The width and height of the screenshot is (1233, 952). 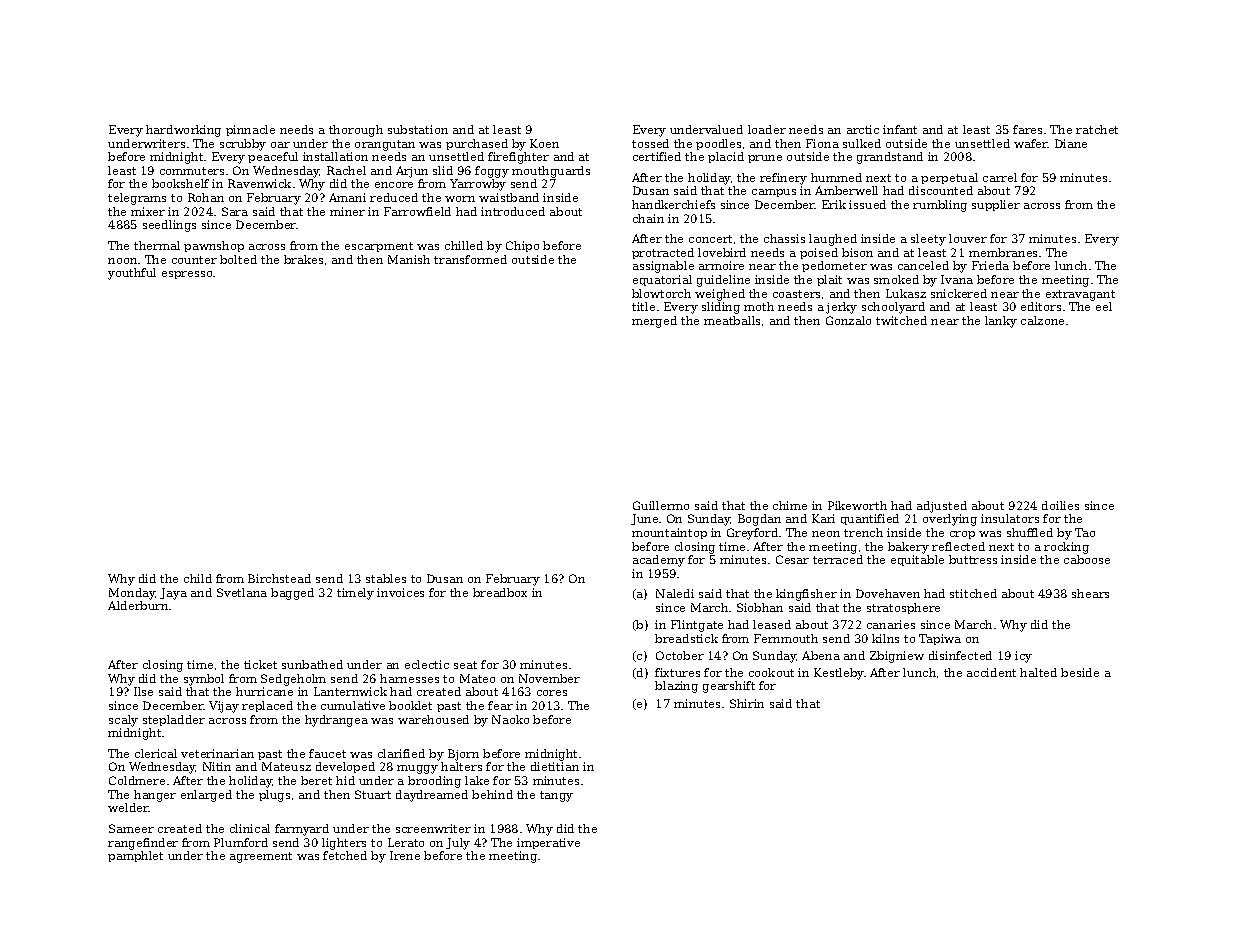 I want to click on fares, so click(x=1027, y=129).
